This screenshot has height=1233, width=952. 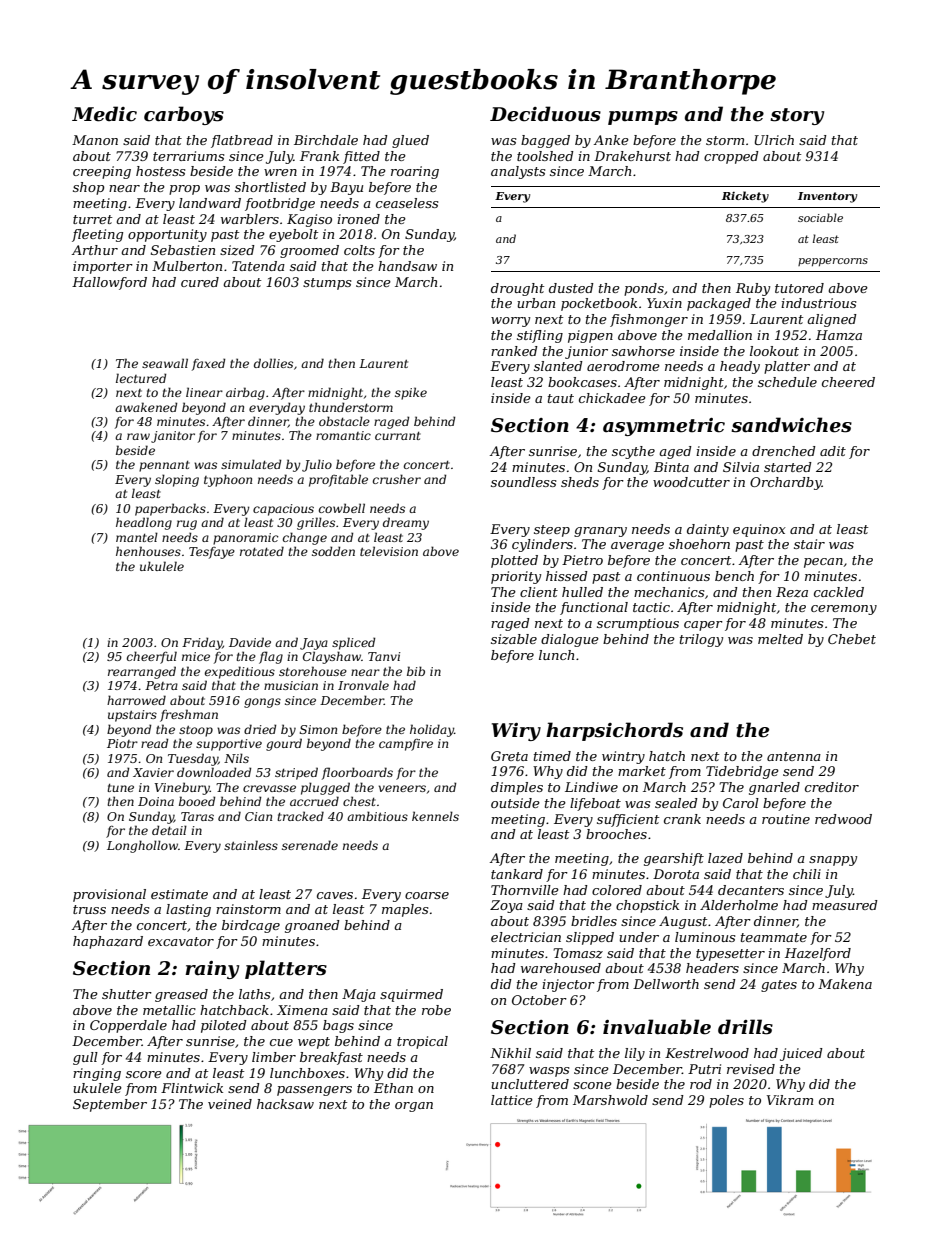 What do you see at coordinates (285, 1104) in the screenshot?
I see `hacksaw` at bounding box center [285, 1104].
